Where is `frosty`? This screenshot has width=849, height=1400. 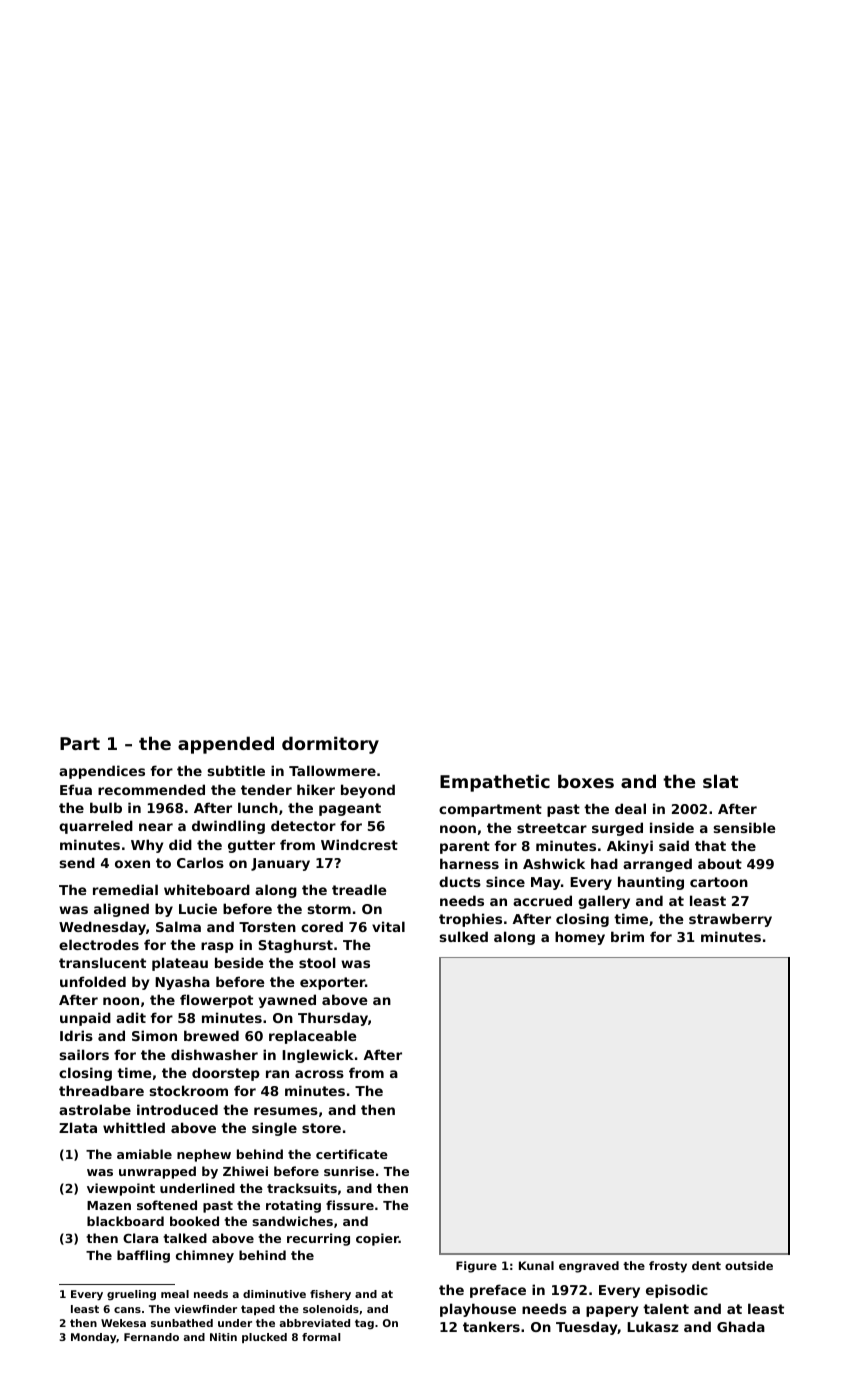
frosty is located at coordinates (668, 1267).
